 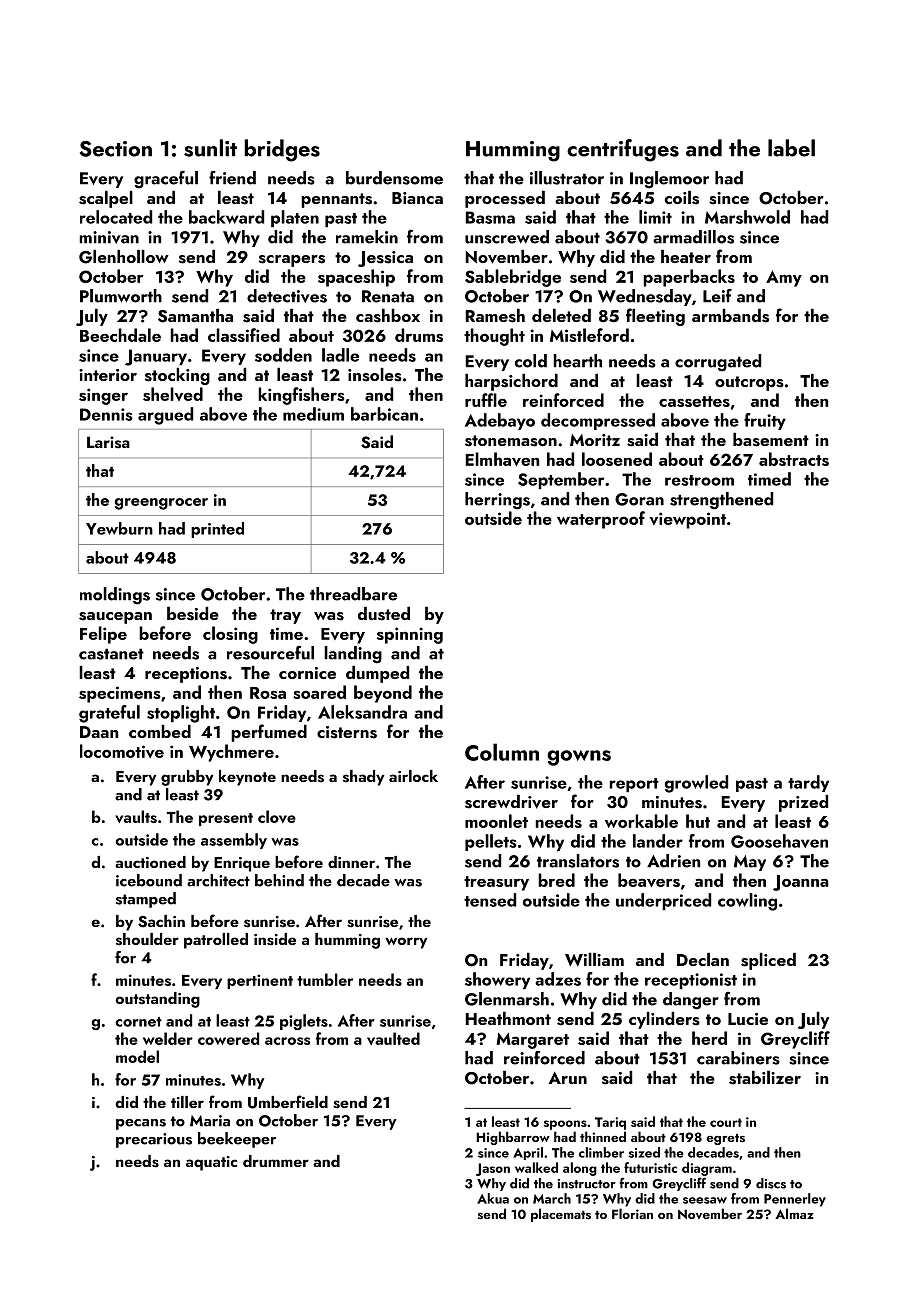 I want to click on ramekin, so click(x=367, y=237).
